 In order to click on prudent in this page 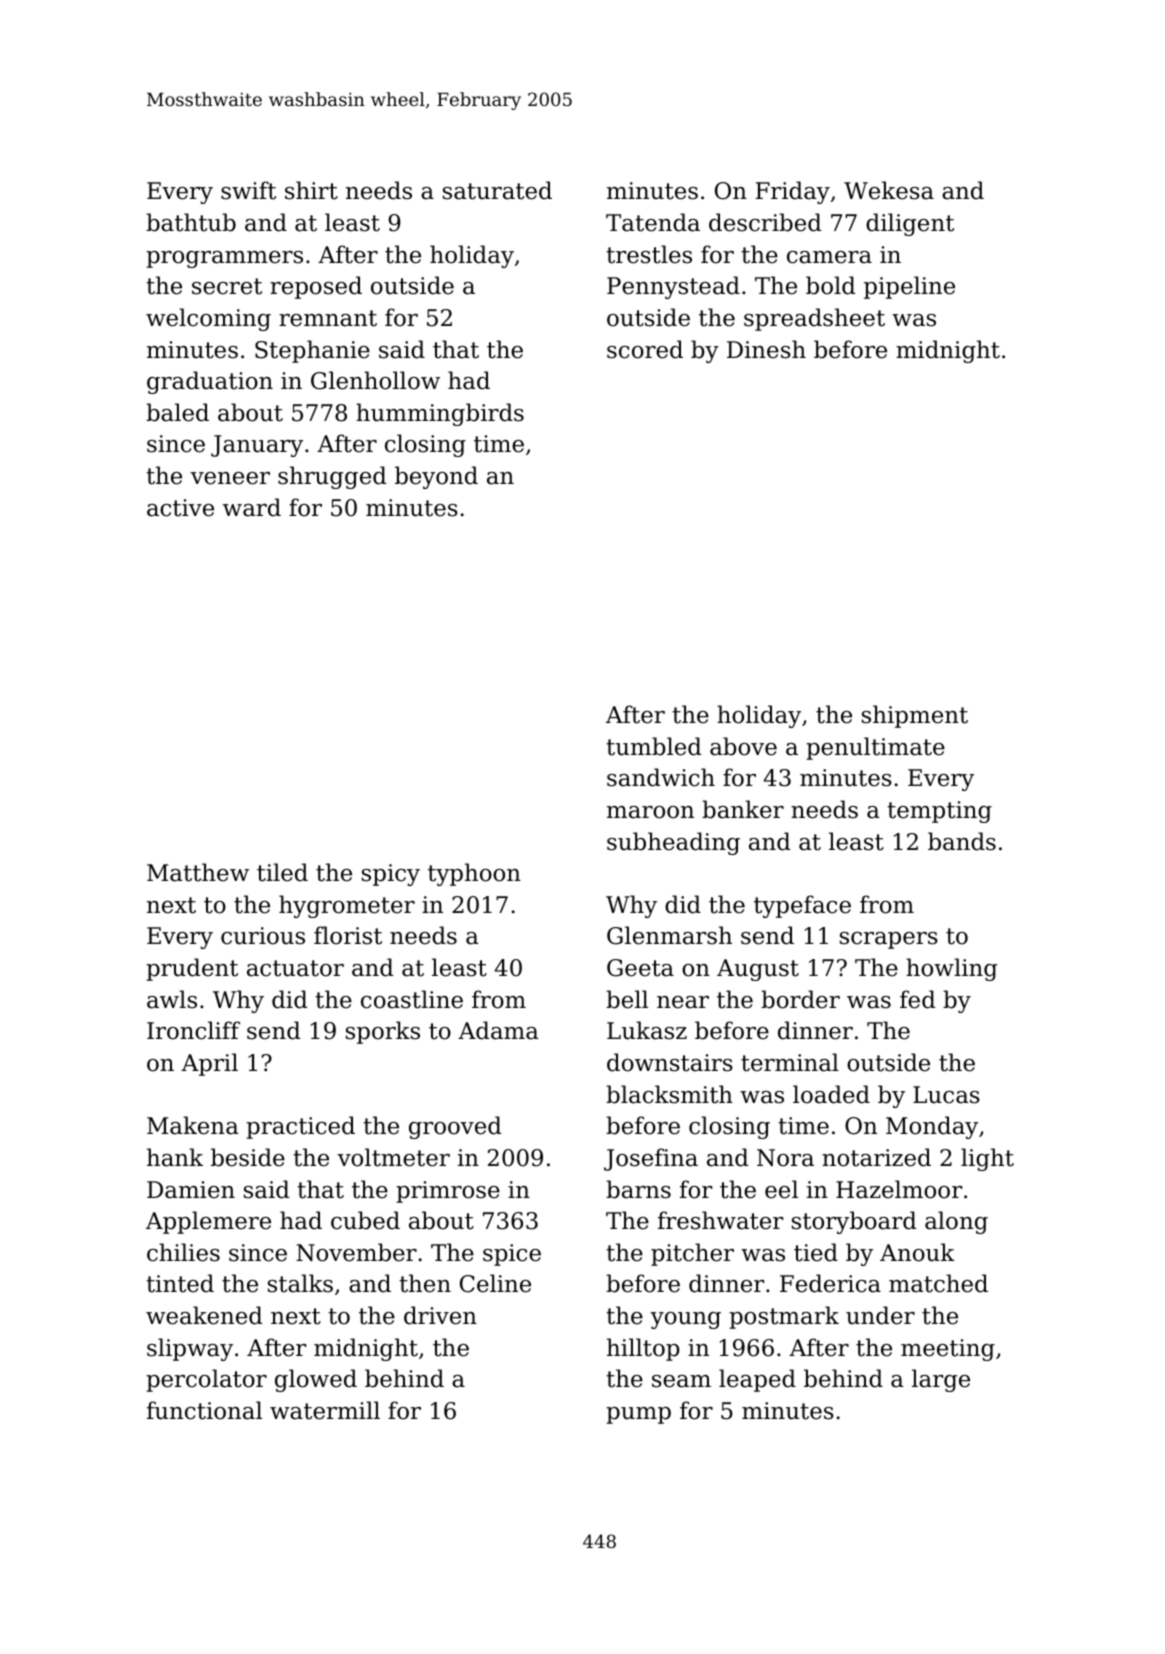, I will do `click(192, 969)`.
